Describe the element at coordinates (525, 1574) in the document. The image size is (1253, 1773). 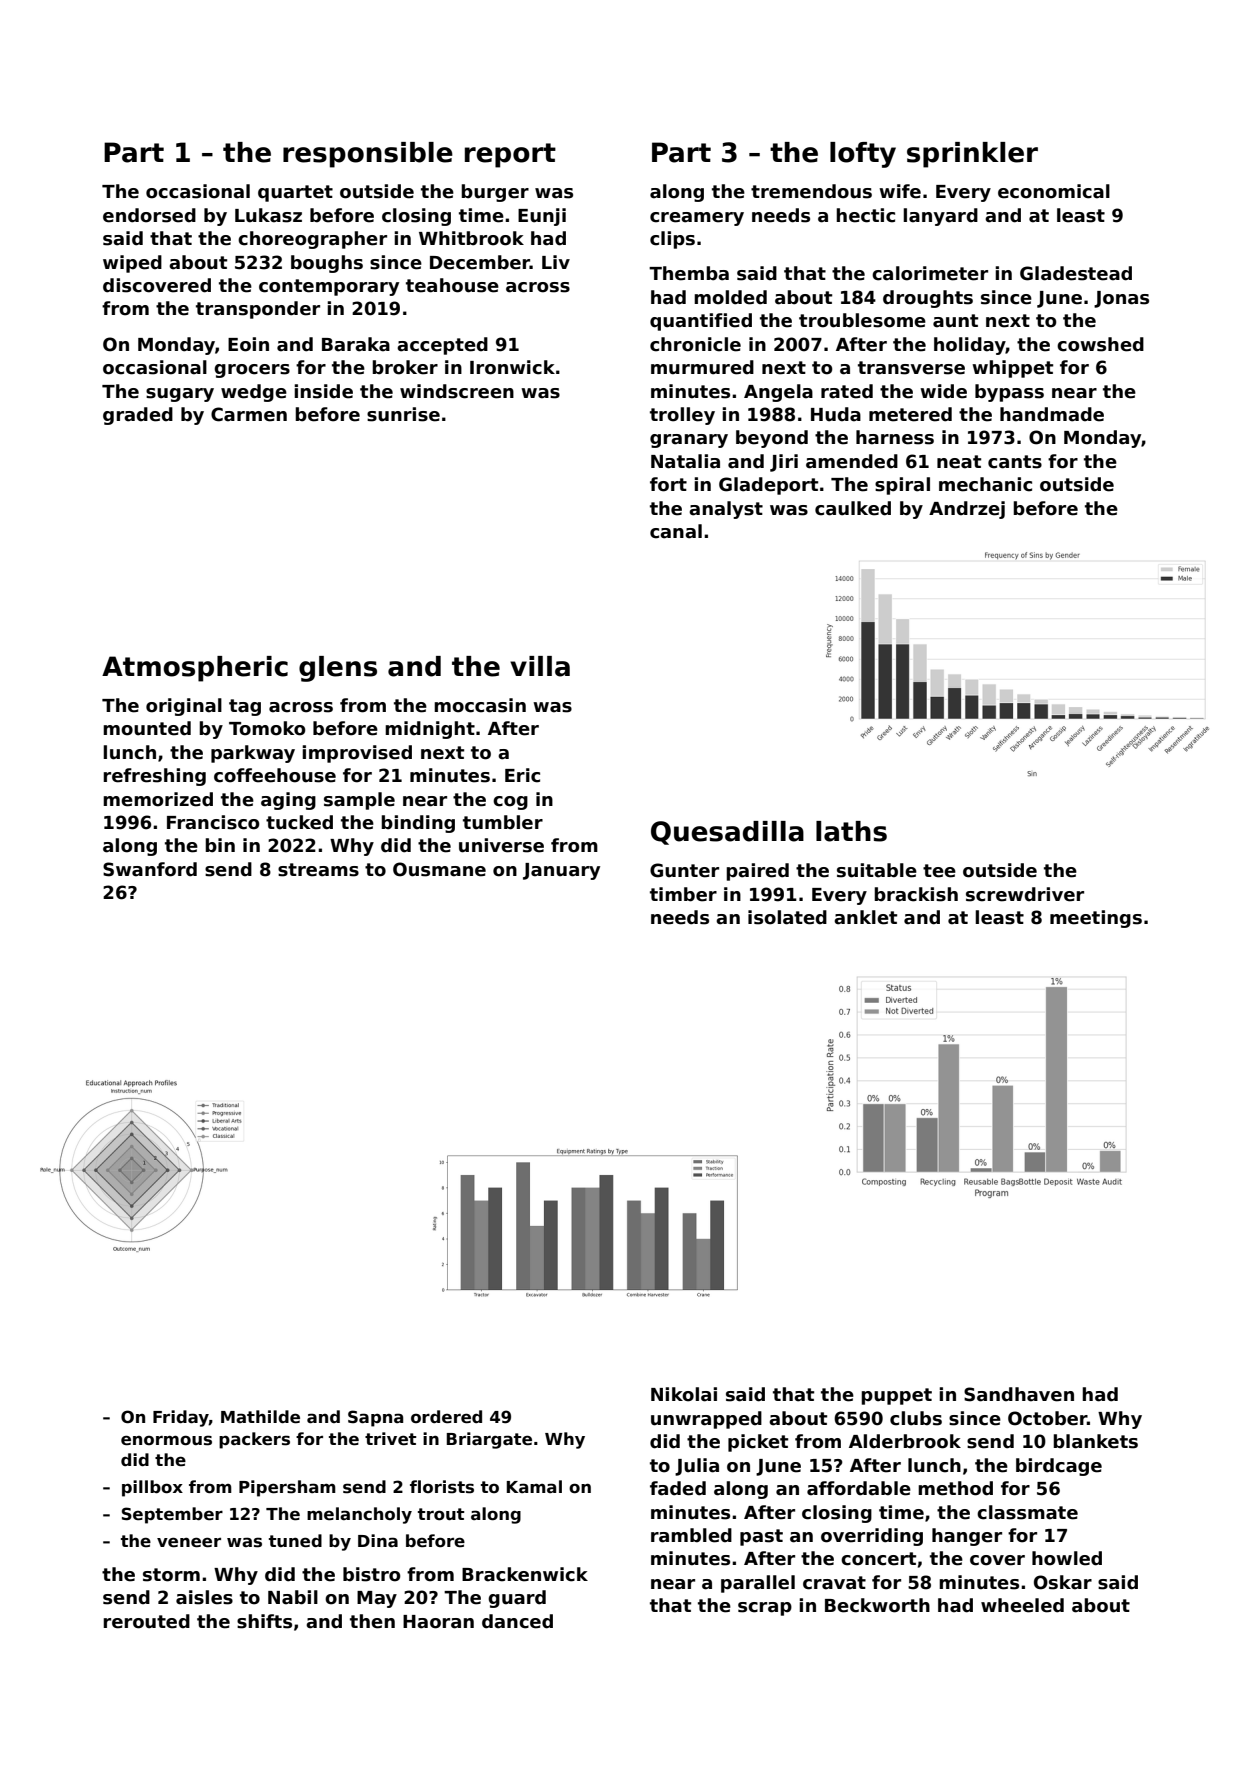
I see `Brackenwick` at that location.
